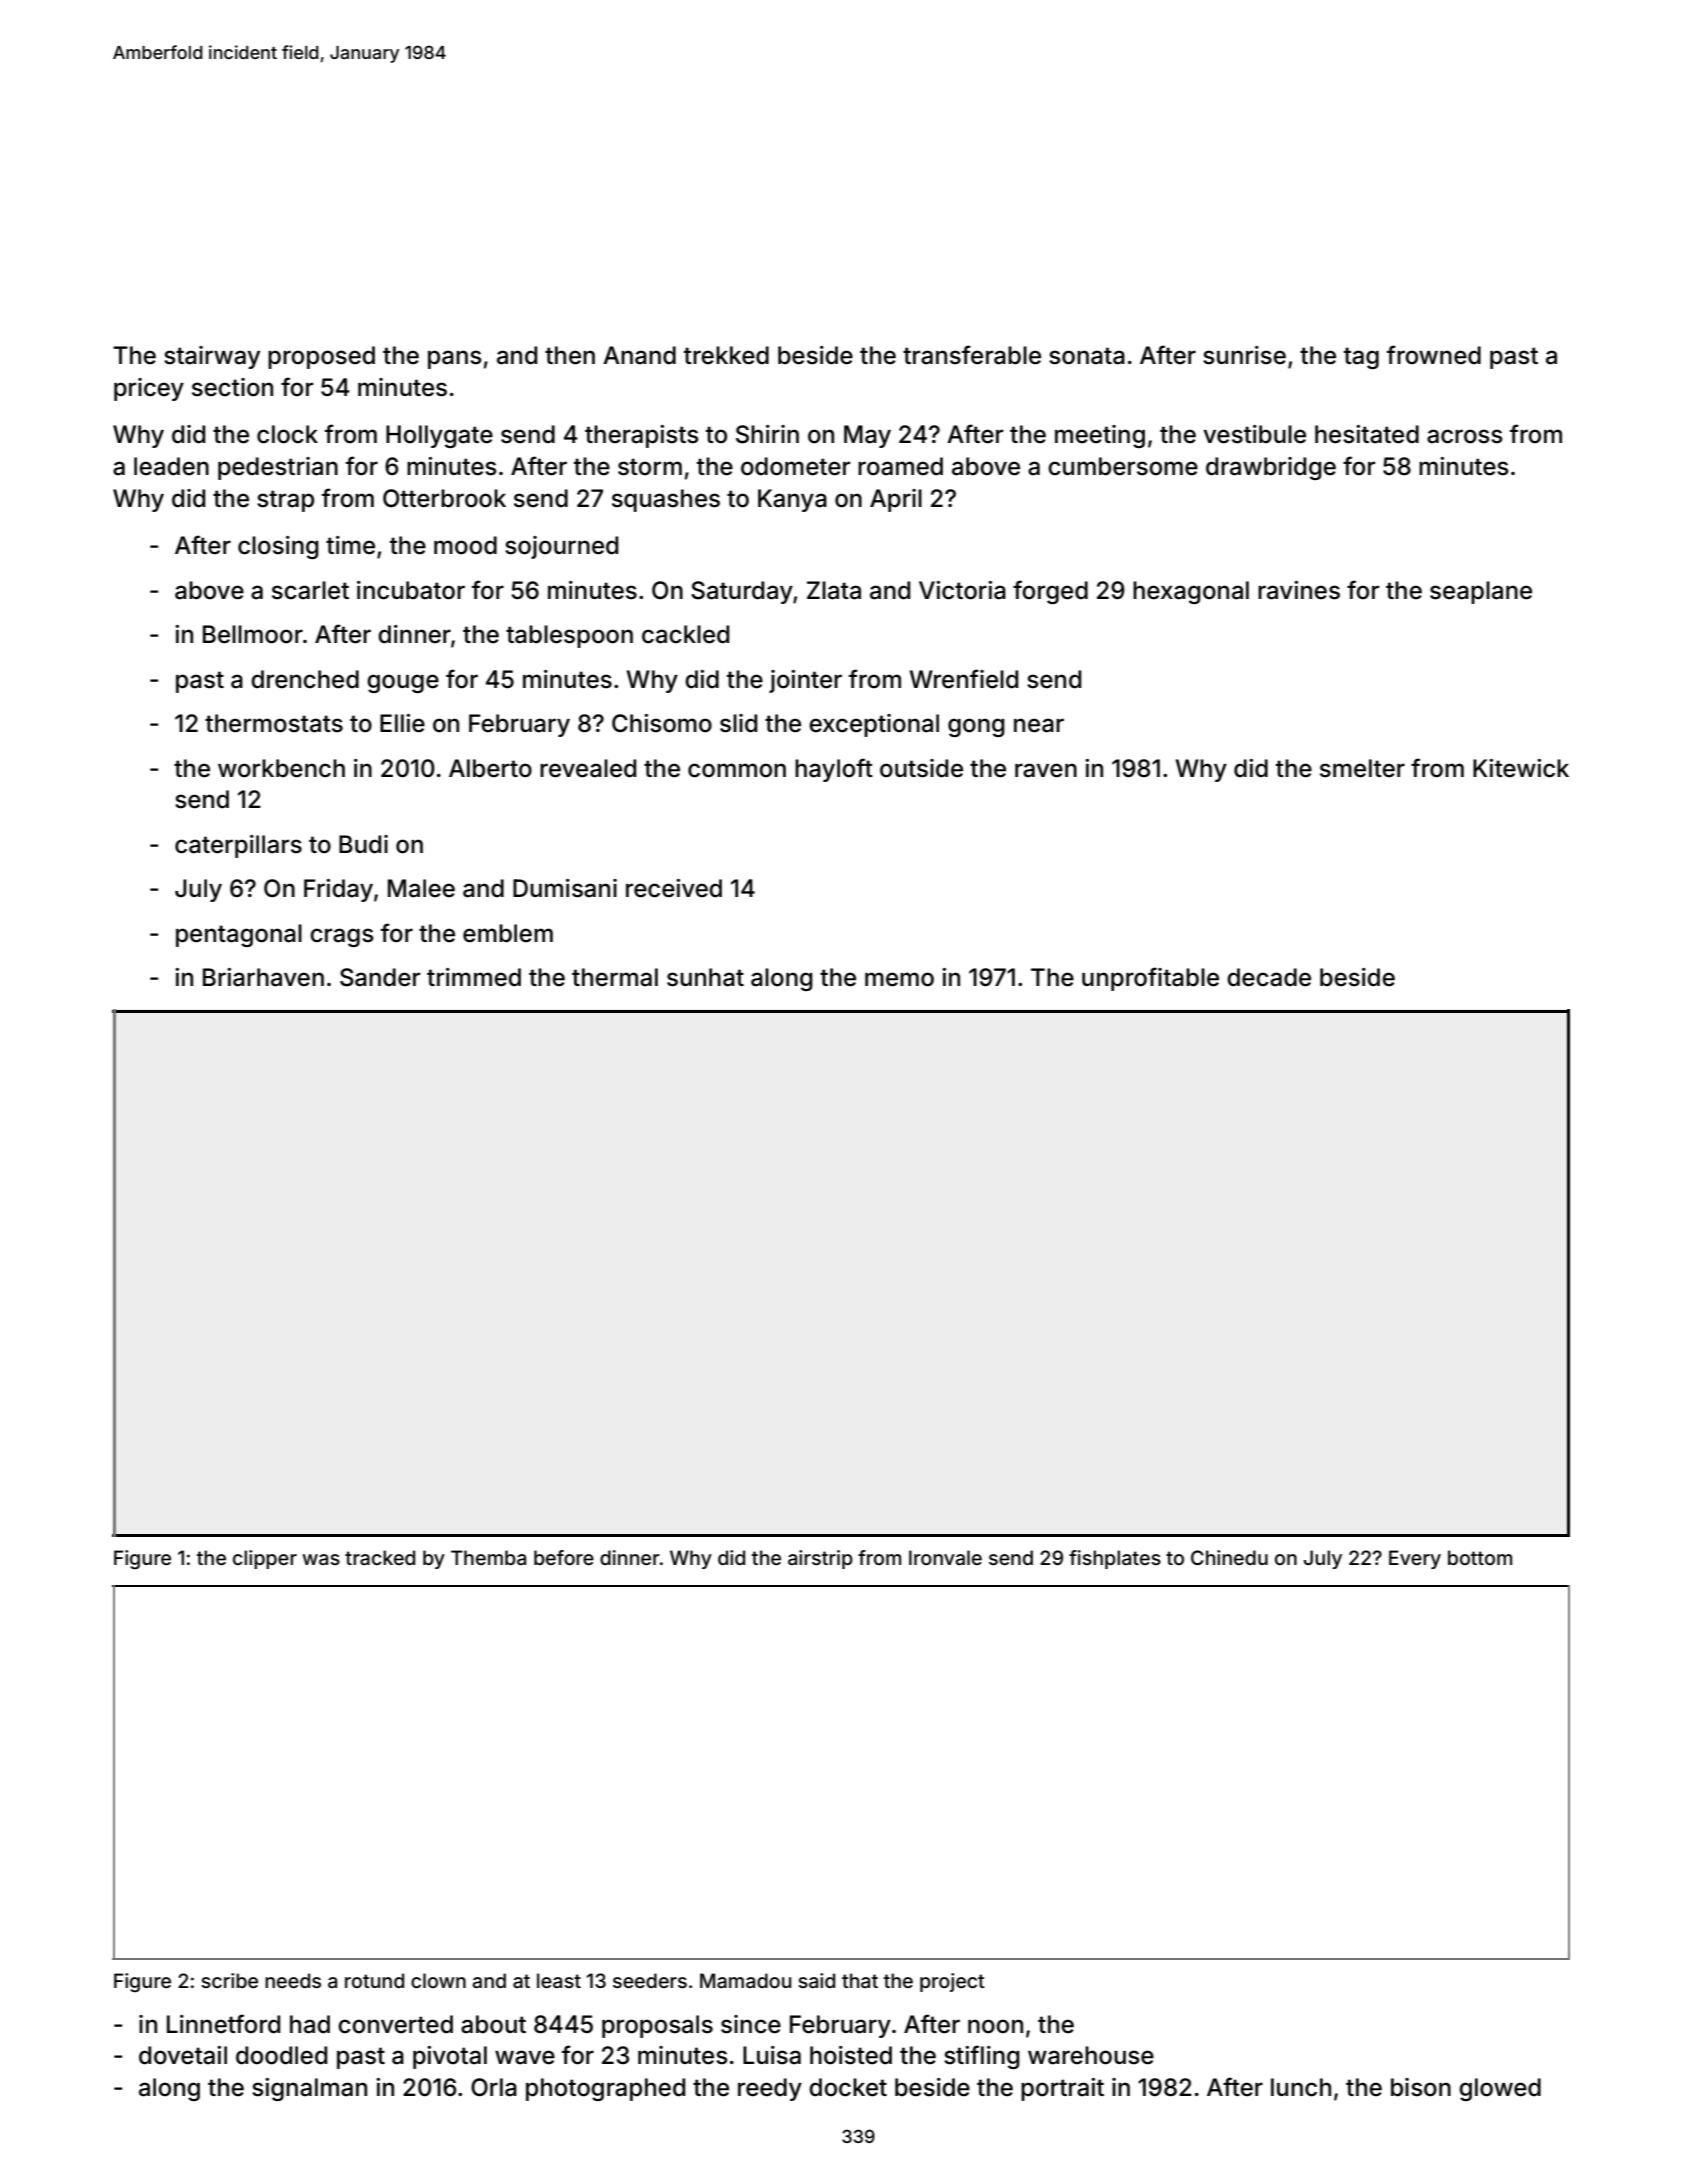 The width and height of the screenshot is (1683, 2178). I want to click on before, so click(564, 1557).
